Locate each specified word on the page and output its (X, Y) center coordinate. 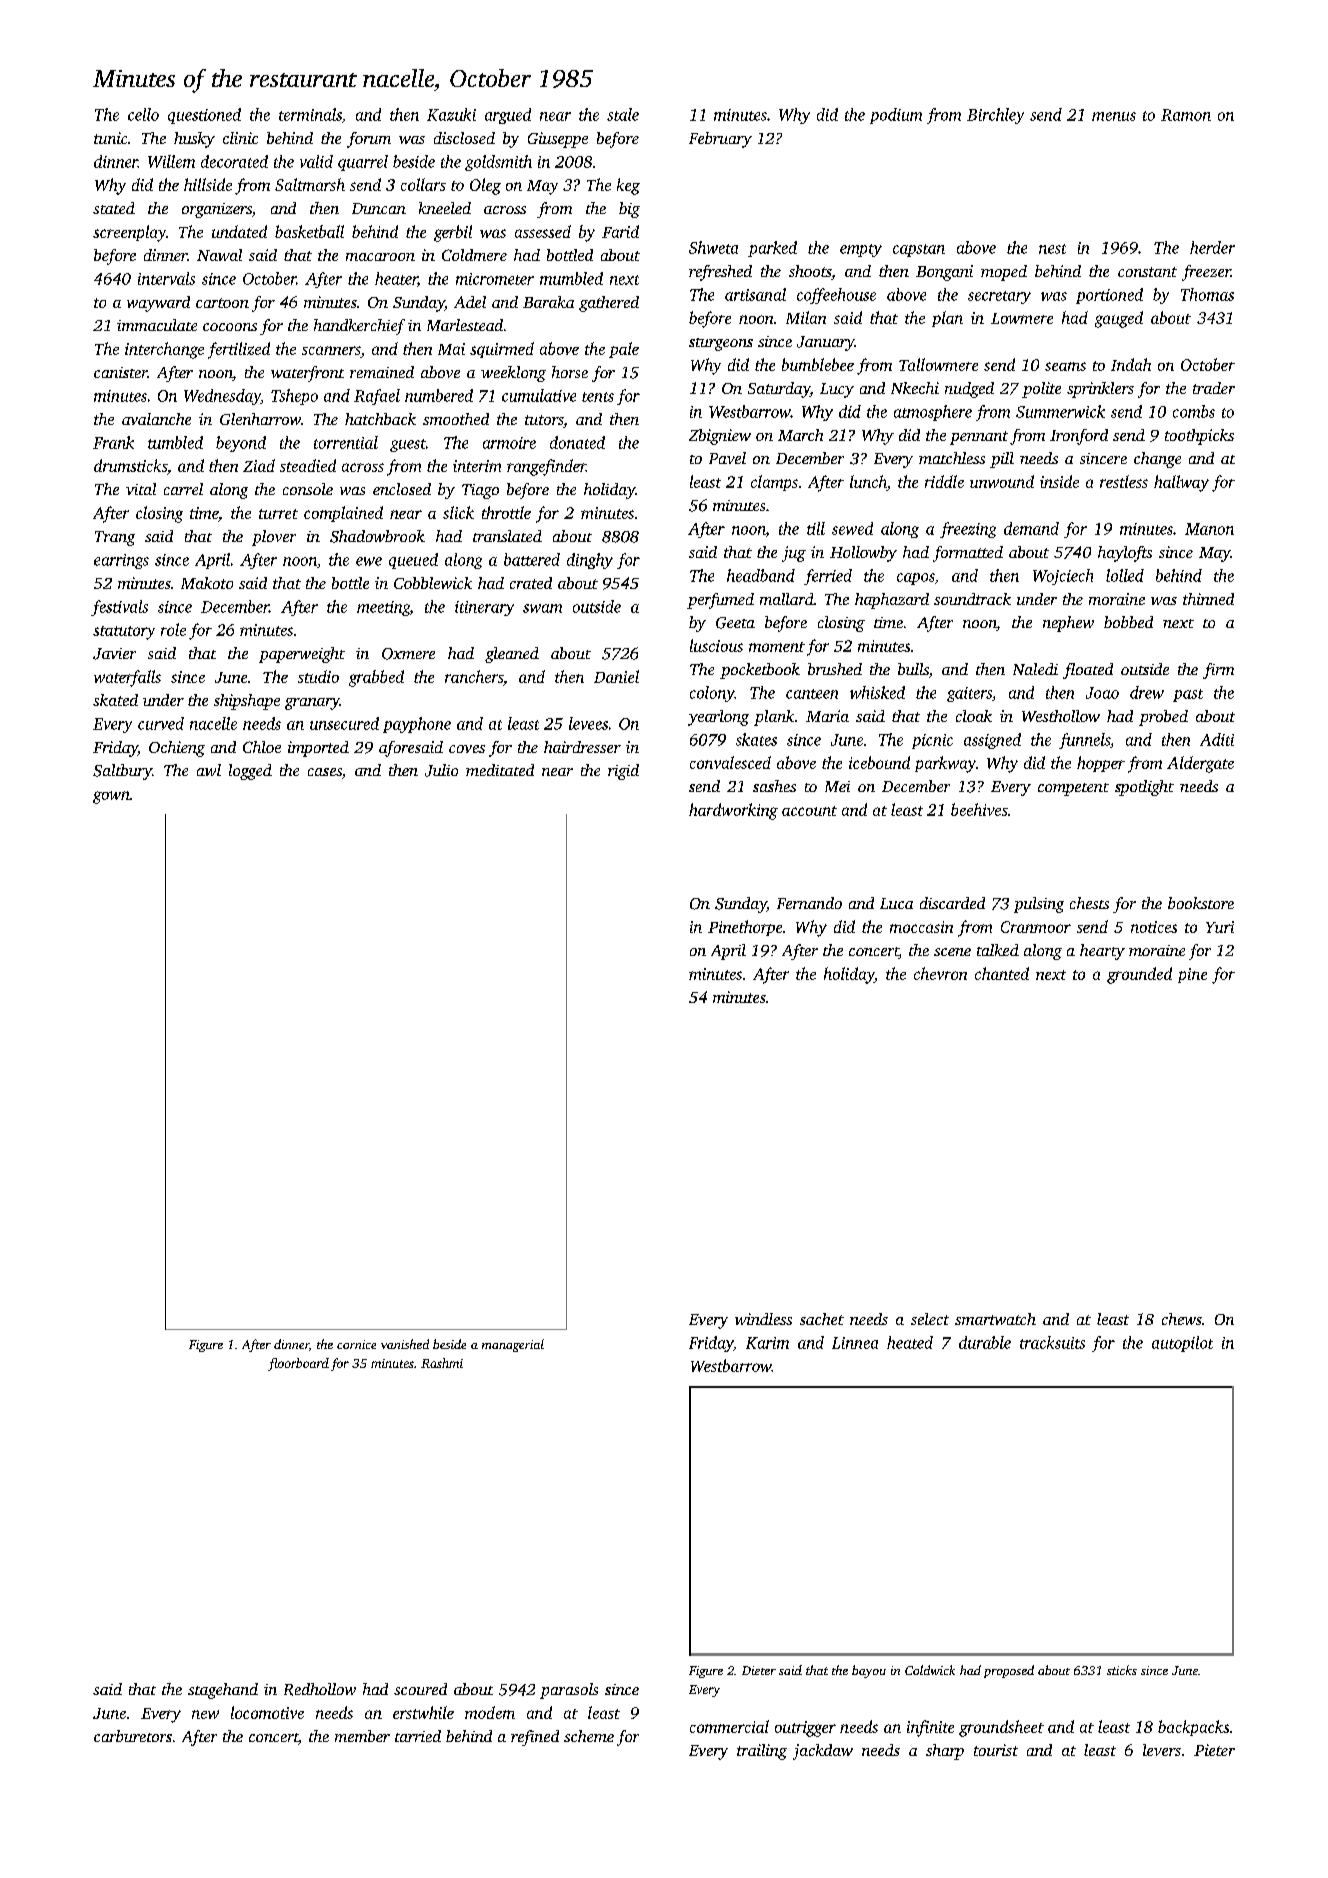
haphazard (892, 601)
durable (985, 1342)
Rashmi (442, 1363)
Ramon (1186, 115)
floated (1088, 671)
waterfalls (127, 678)
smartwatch (995, 1319)
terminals (310, 114)
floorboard (298, 1364)
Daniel (616, 676)
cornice (356, 1344)
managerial (513, 1345)
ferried (828, 577)
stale (623, 114)
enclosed (402, 489)
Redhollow (320, 1689)
